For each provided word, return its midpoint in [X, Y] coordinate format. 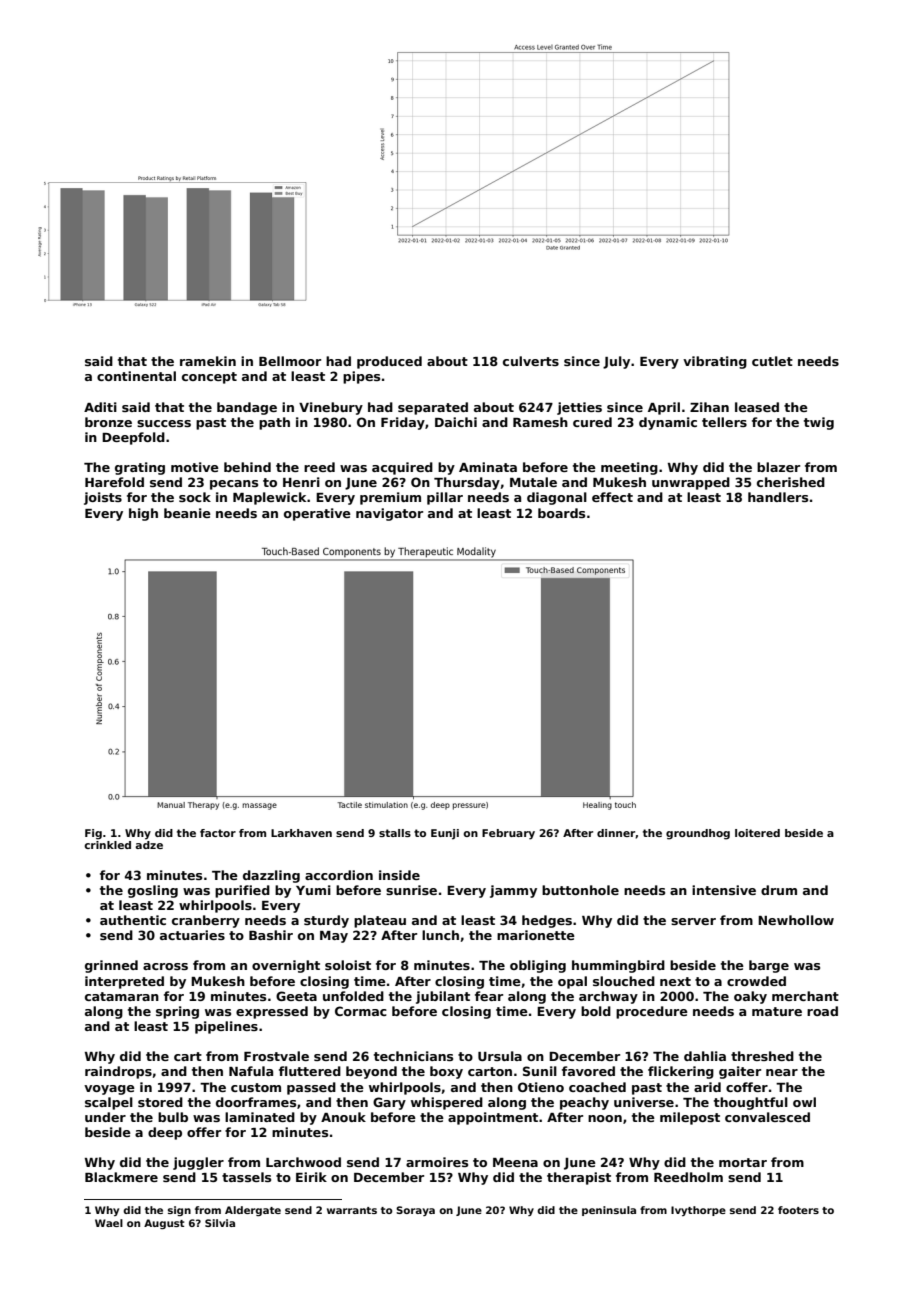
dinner [616, 833]
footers [798, 1210]
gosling [153, 891]
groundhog [698, 834]
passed [311, 1088]
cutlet [772, 361]
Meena [515, 1162]
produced [389, 362]
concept [209, 378]
